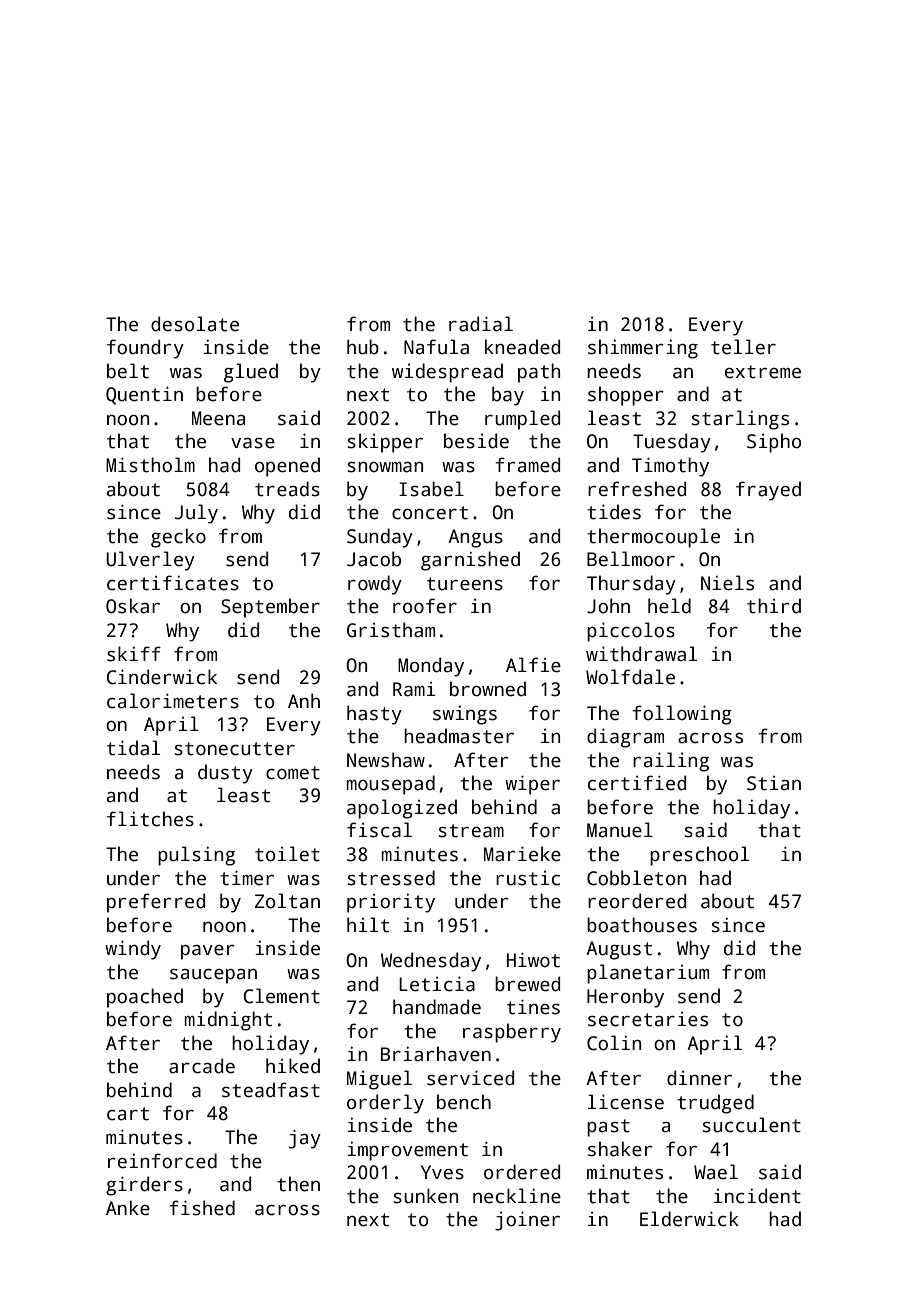  What do you see at coordinates (671, 762) in the screenshot?
I see `railing` at bounding box center [671, 762].
